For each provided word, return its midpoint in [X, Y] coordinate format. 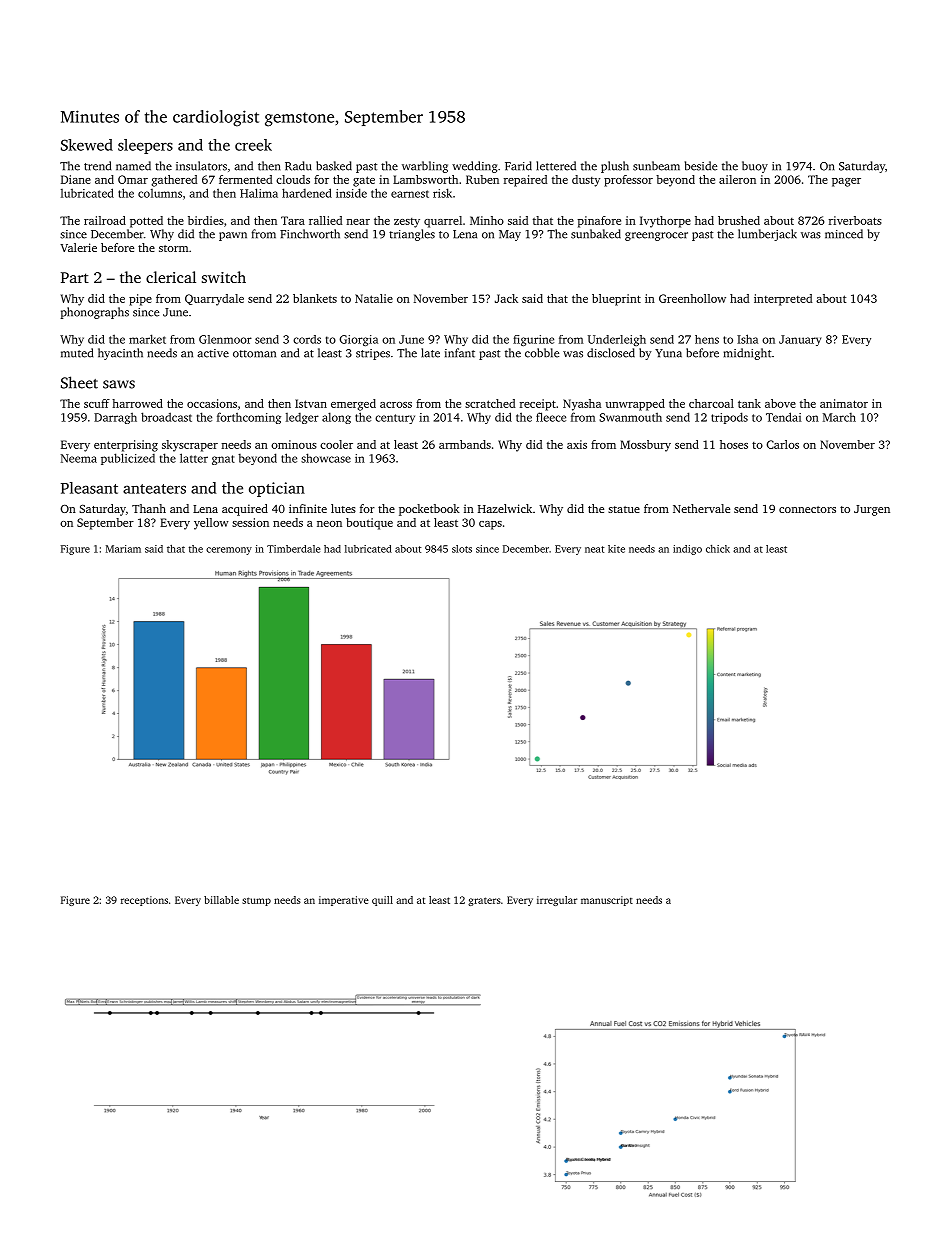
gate [364, 181]
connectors [807, 509]
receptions [144, 901]
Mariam [123, 549]
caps [490, 525]
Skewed [87, 145]
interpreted [783, 300]
